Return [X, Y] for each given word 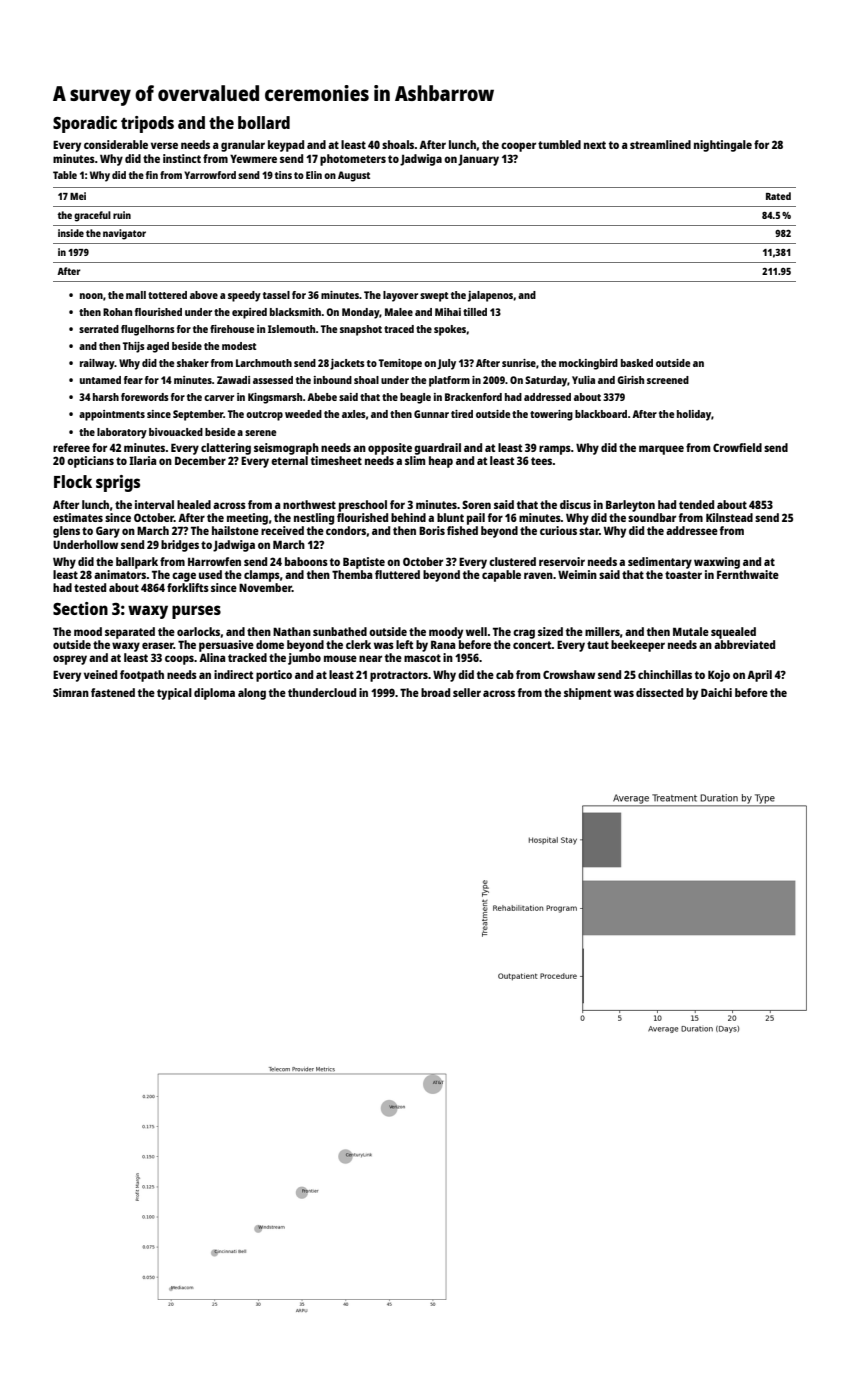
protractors [399, 676]
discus [575, 504]
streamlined [660, 144]
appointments [112, 415]
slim [415, 460]
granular [243, 146]
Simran [71, 692]
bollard [264, 122]
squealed [733, 633]
